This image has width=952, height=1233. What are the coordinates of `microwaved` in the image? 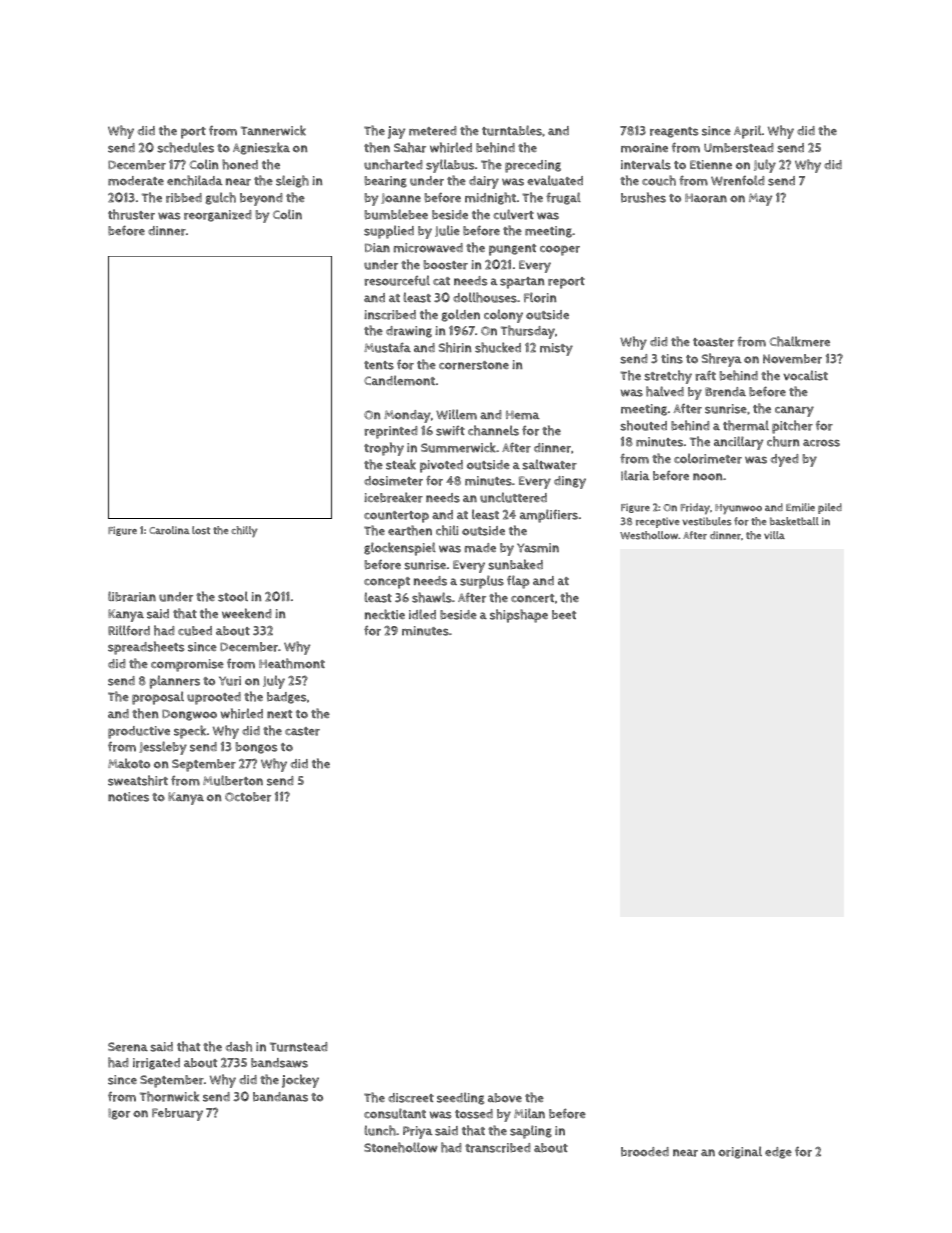 It's located at (428, 248).
